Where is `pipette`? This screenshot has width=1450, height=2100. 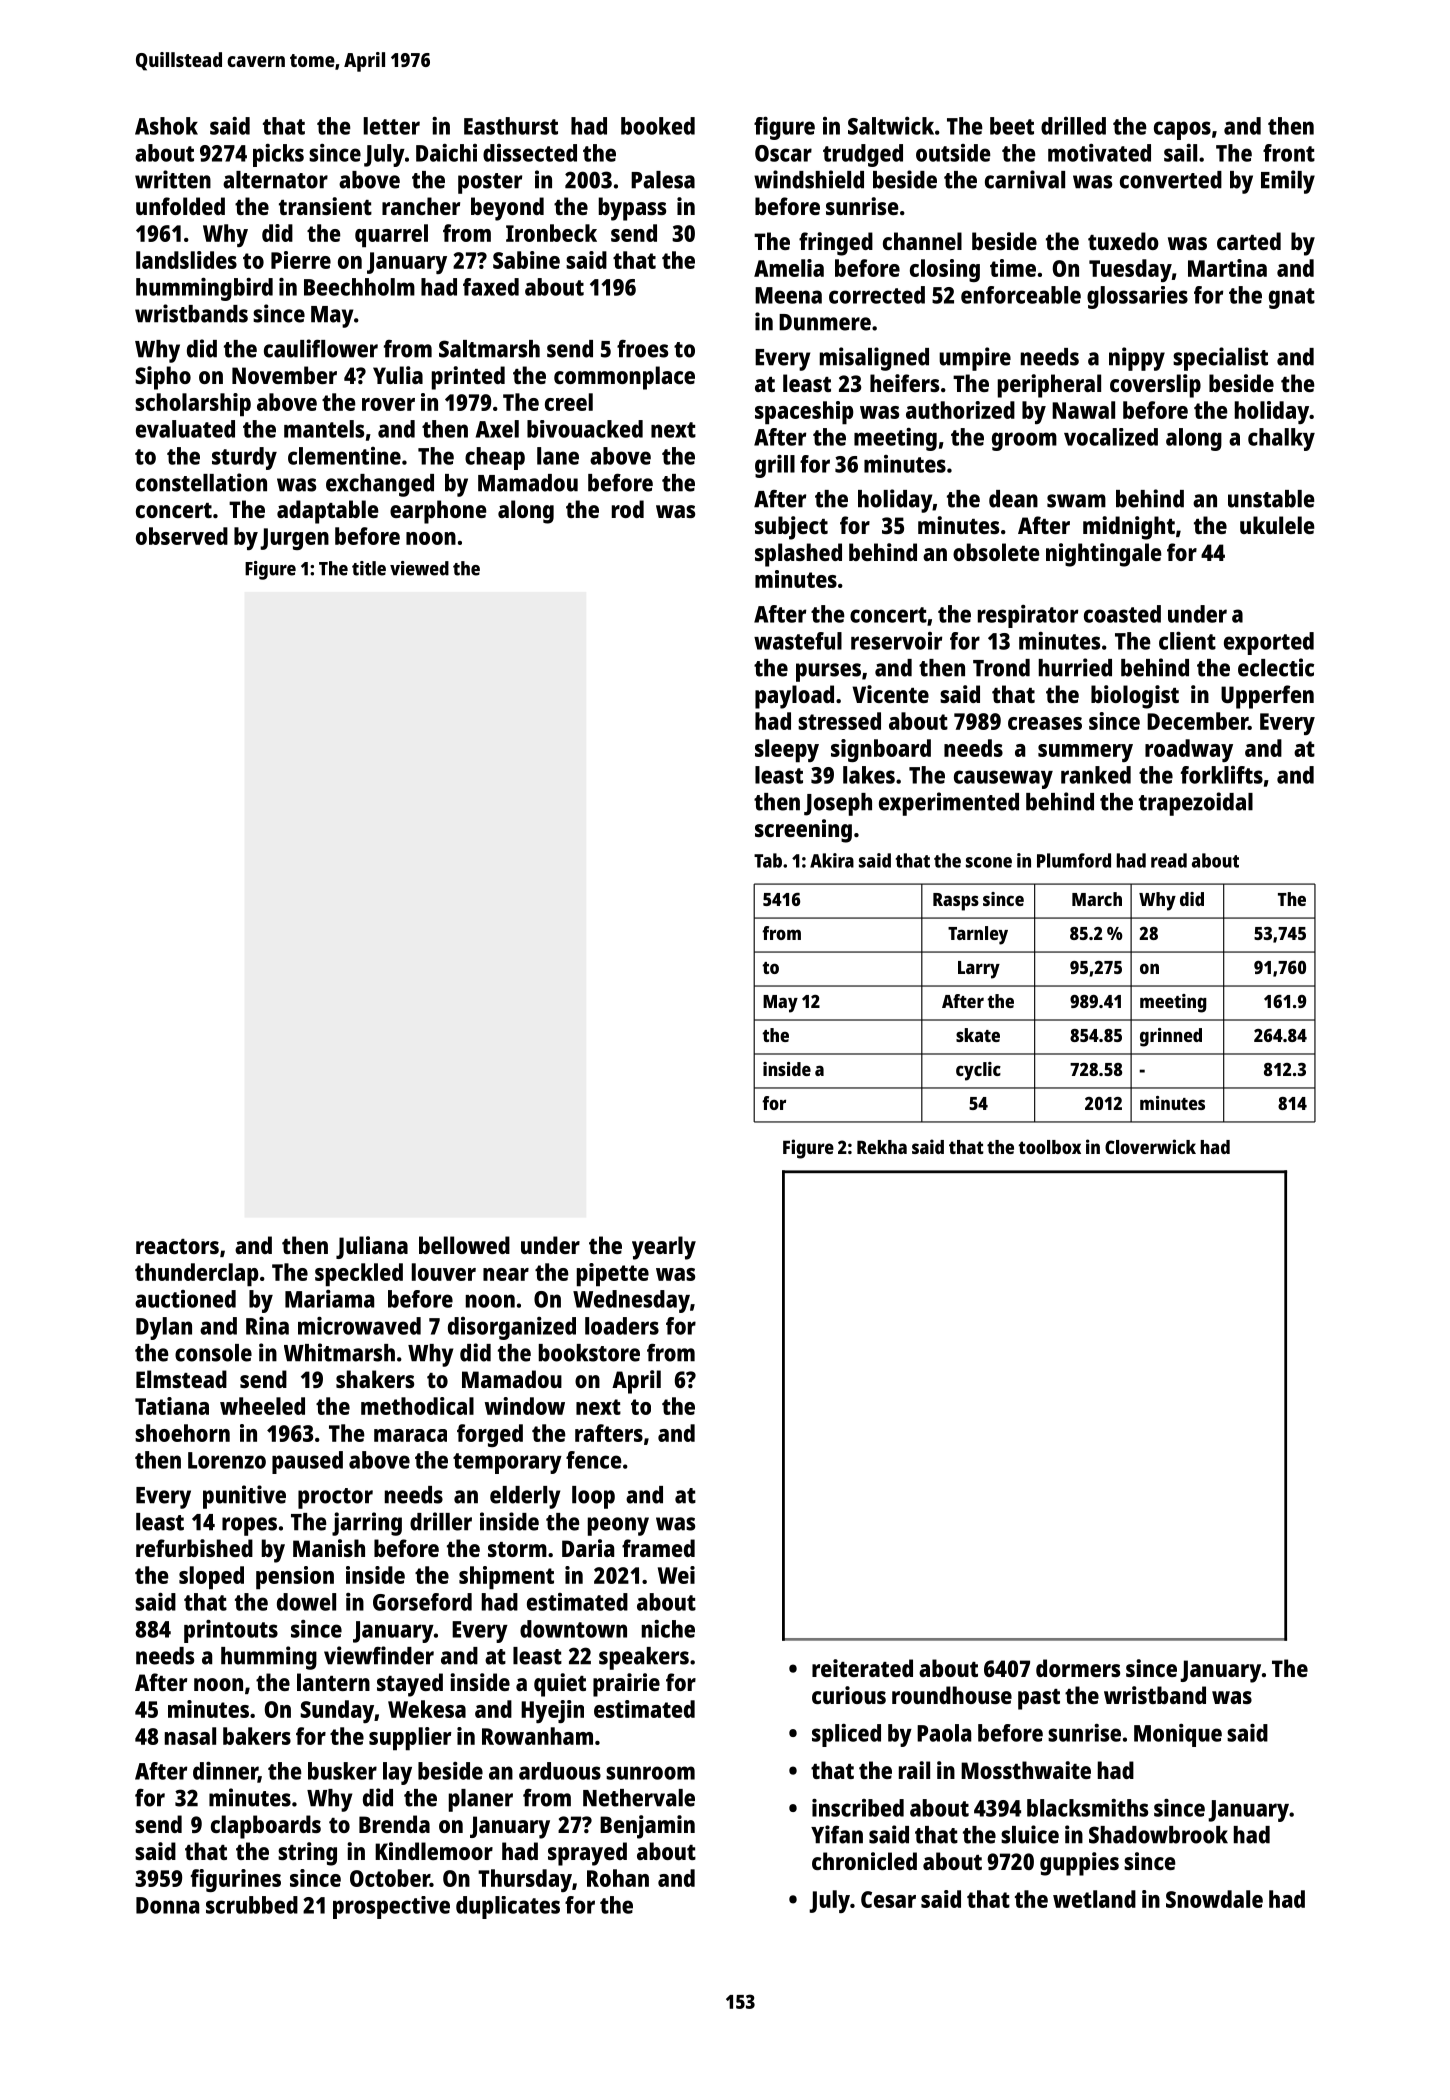
pipette is located at coordinates (613, 1275).
